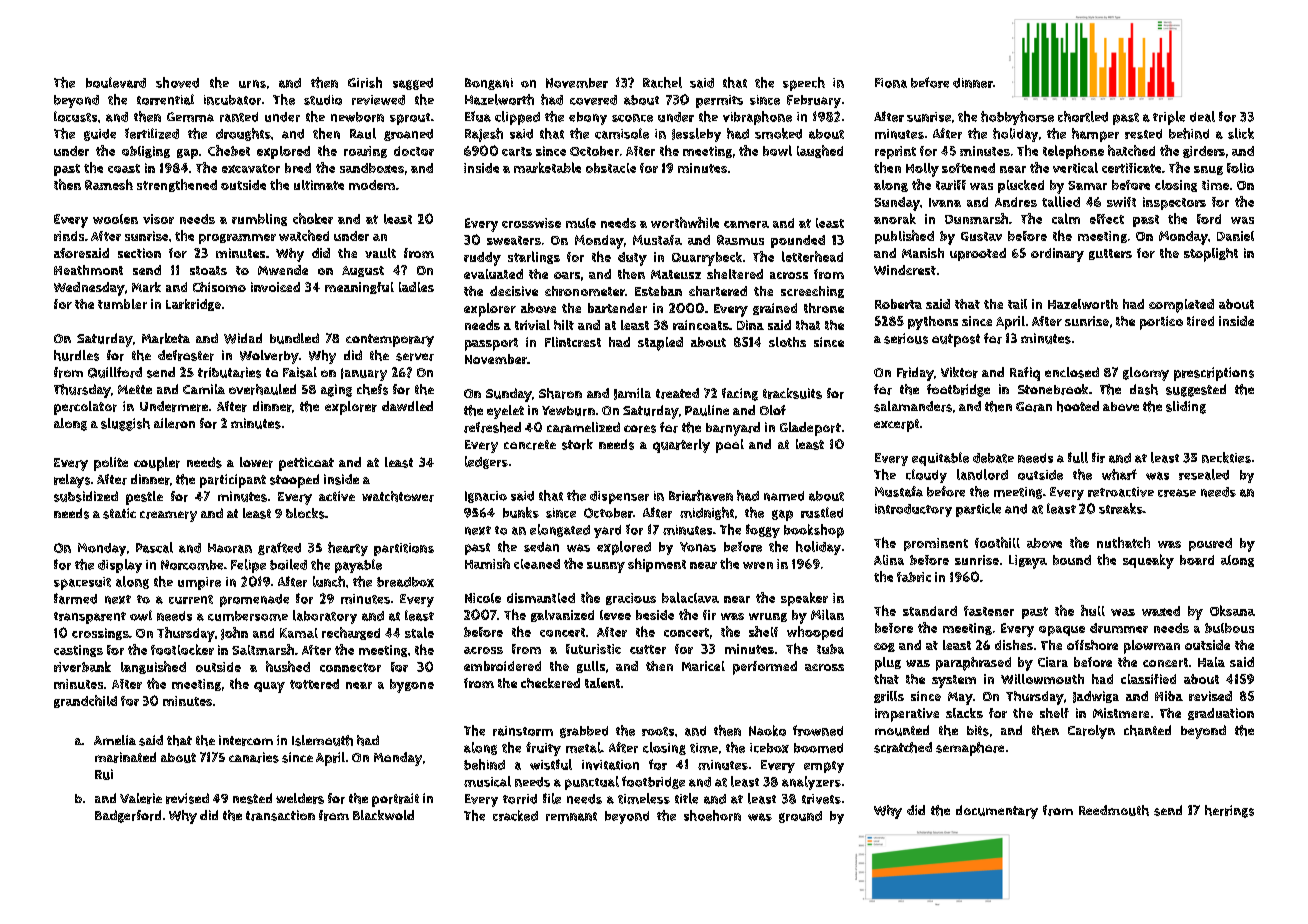 The height and width of the page is (924, 1308). Describe the element at coordinates (824, 308) in the page. I see `throne` at that location.
